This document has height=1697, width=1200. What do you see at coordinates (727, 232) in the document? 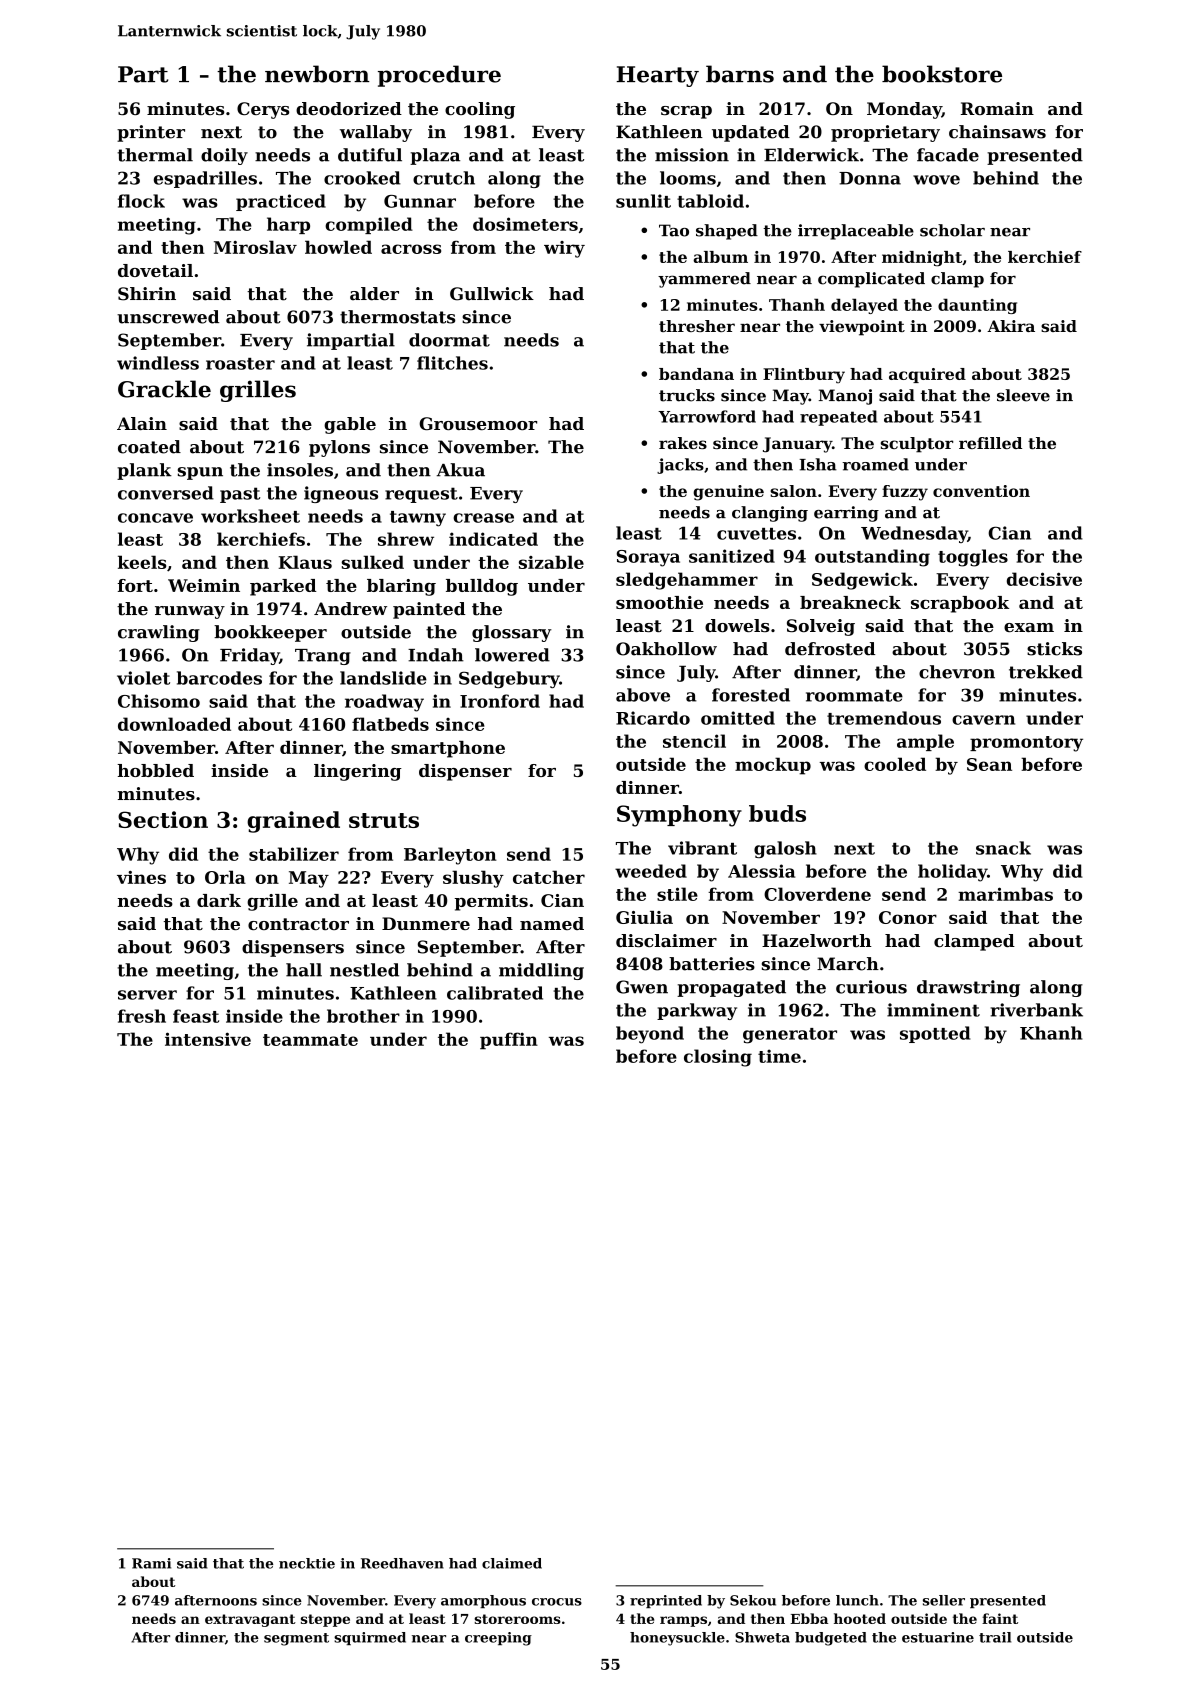
I see `shaped` at bounding box center [727, 232].
